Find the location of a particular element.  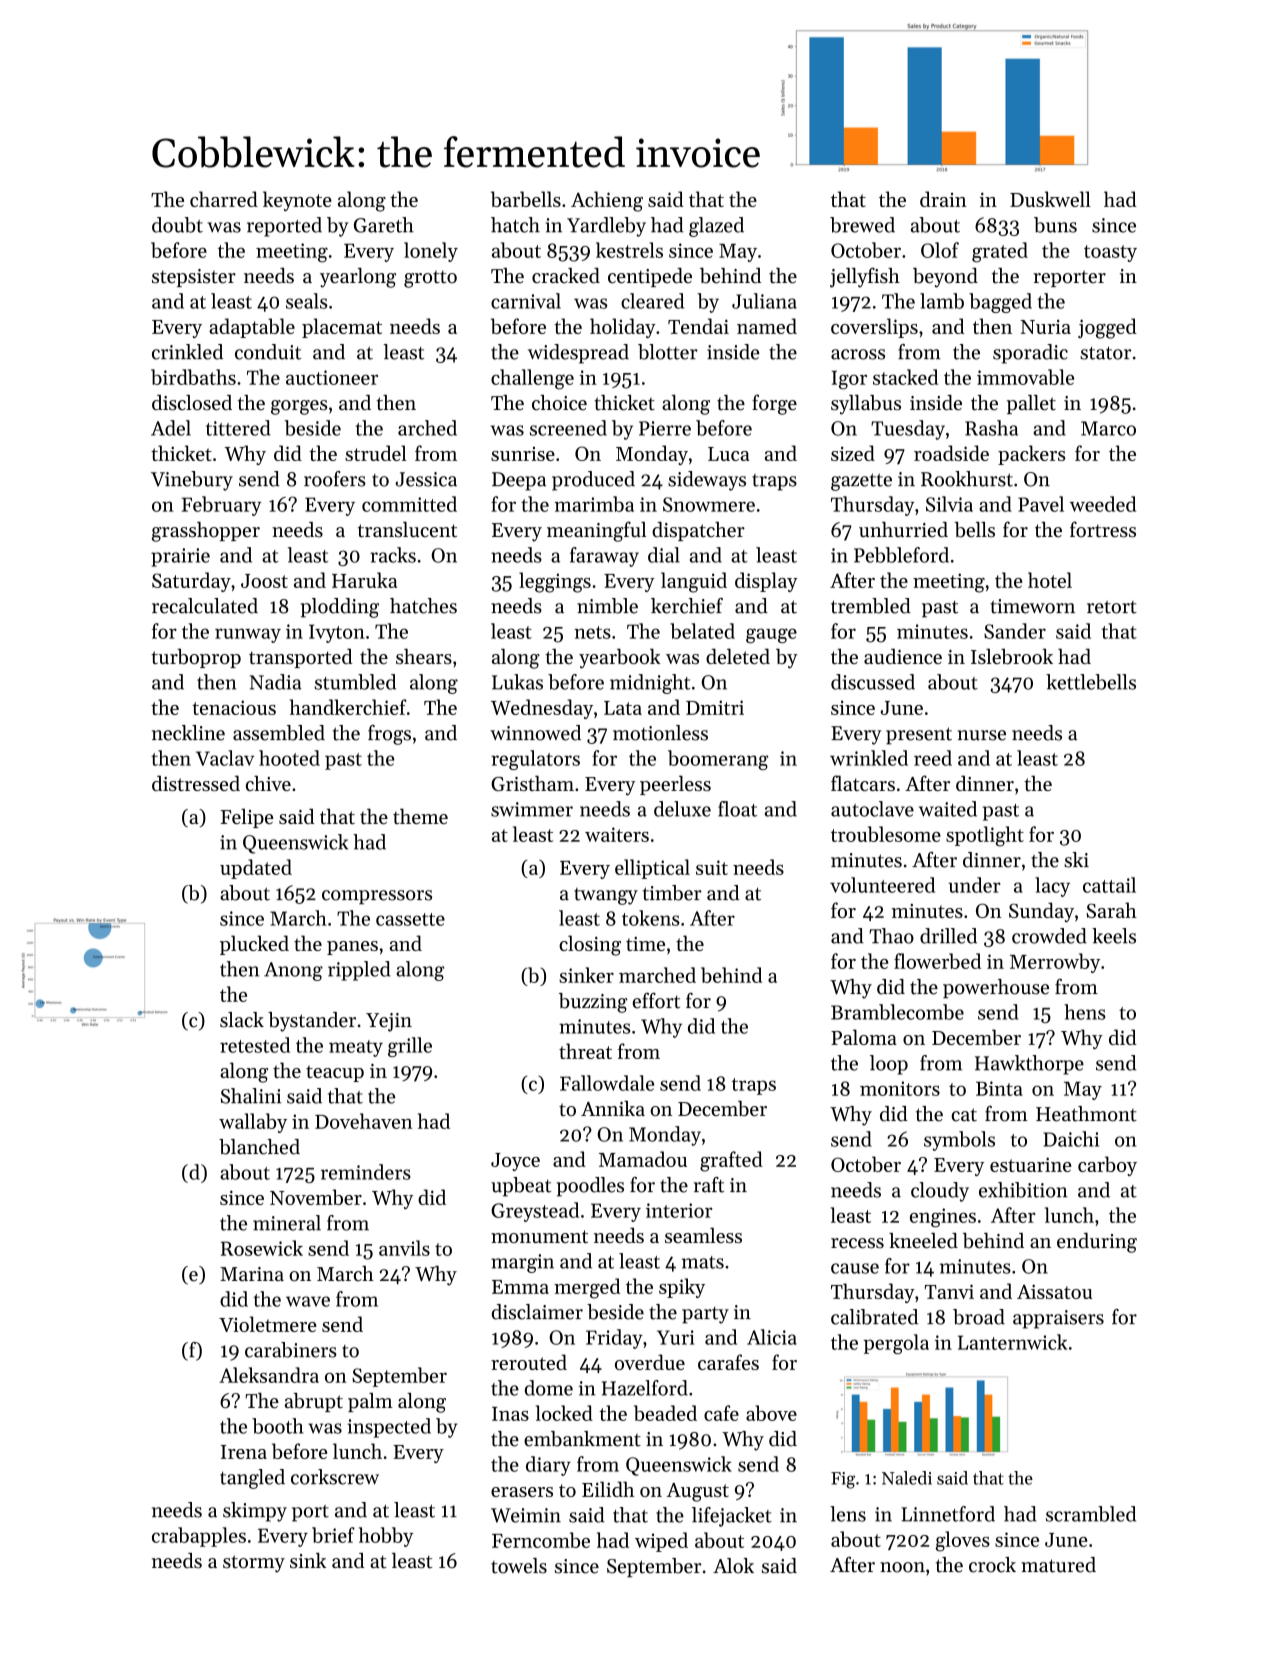

winnowed is located at coordinates (535, 733).
